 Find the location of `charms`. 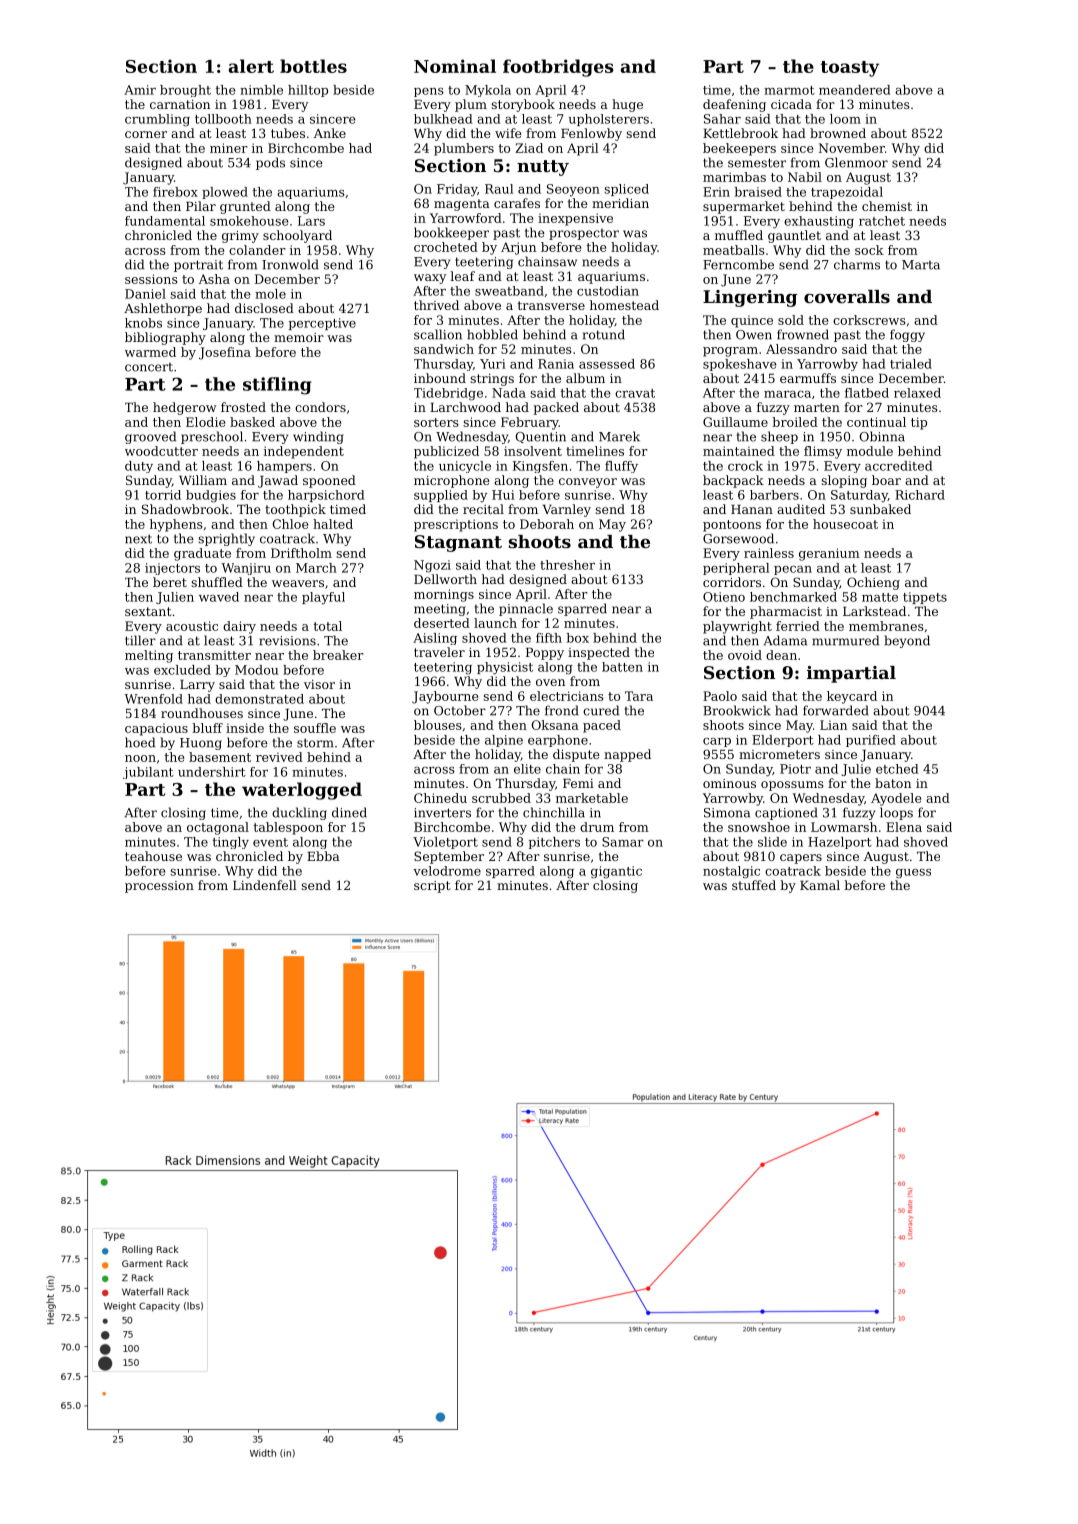

charms is located at coordinates (857, 264).
